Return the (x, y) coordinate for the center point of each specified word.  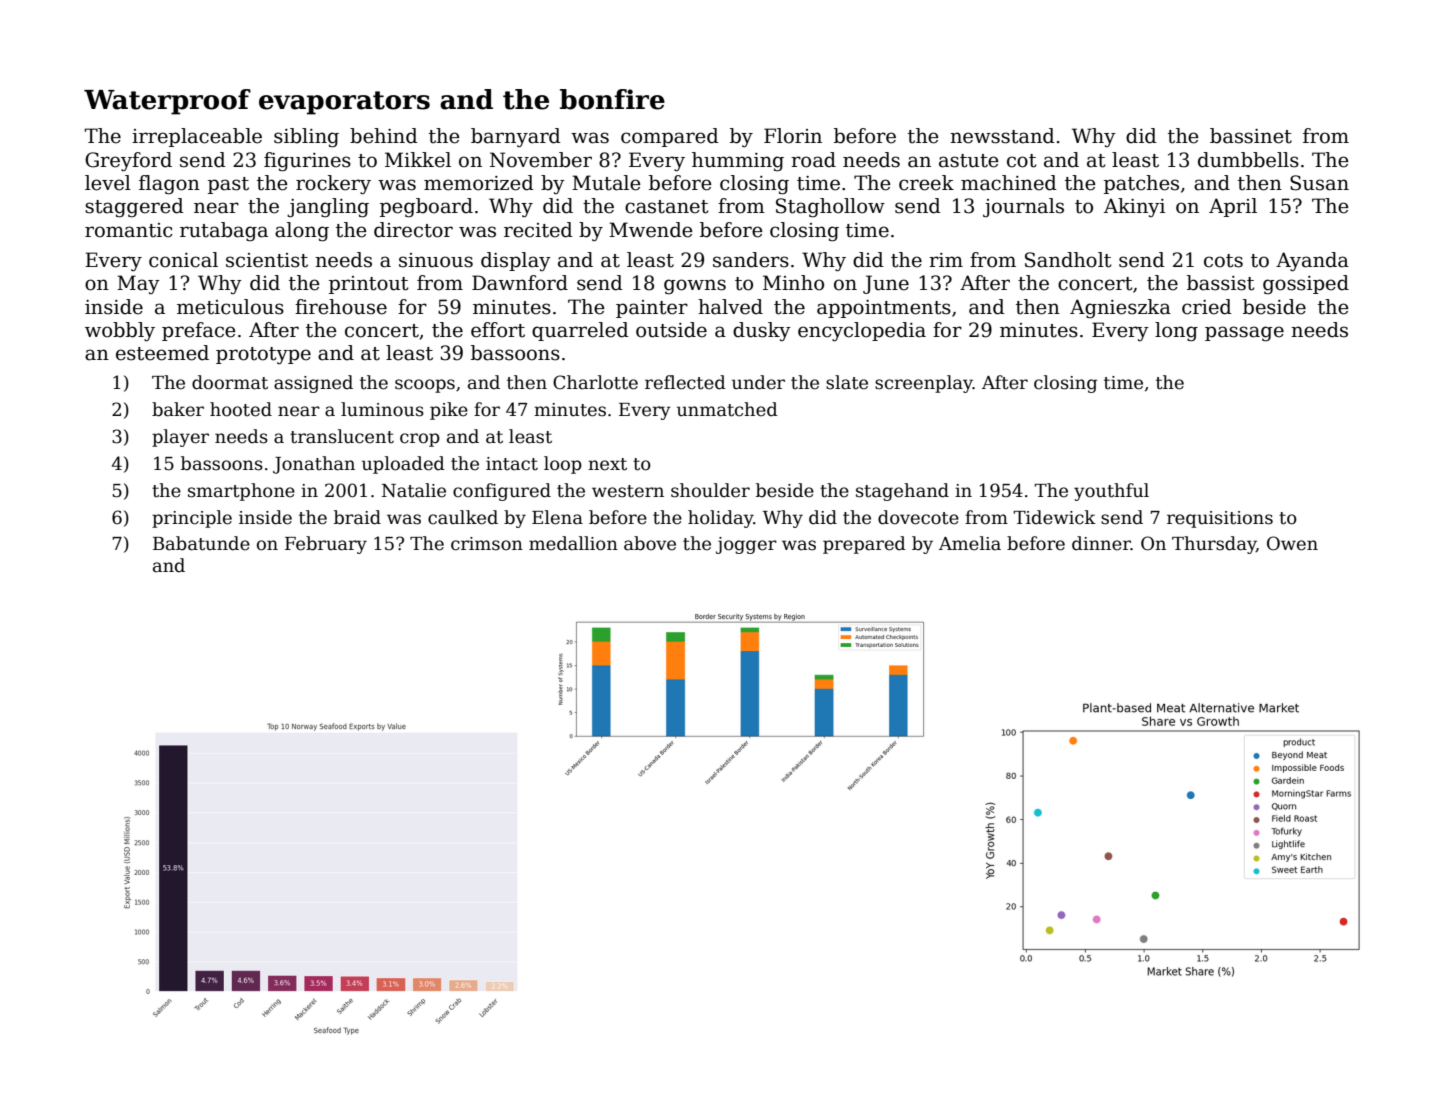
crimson (487, 544)
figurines (307, 162)
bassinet (1251, 136)
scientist (267, 260)
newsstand (1002, 136)
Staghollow (830, 207)
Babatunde (201, 543)
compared (670, 137)
